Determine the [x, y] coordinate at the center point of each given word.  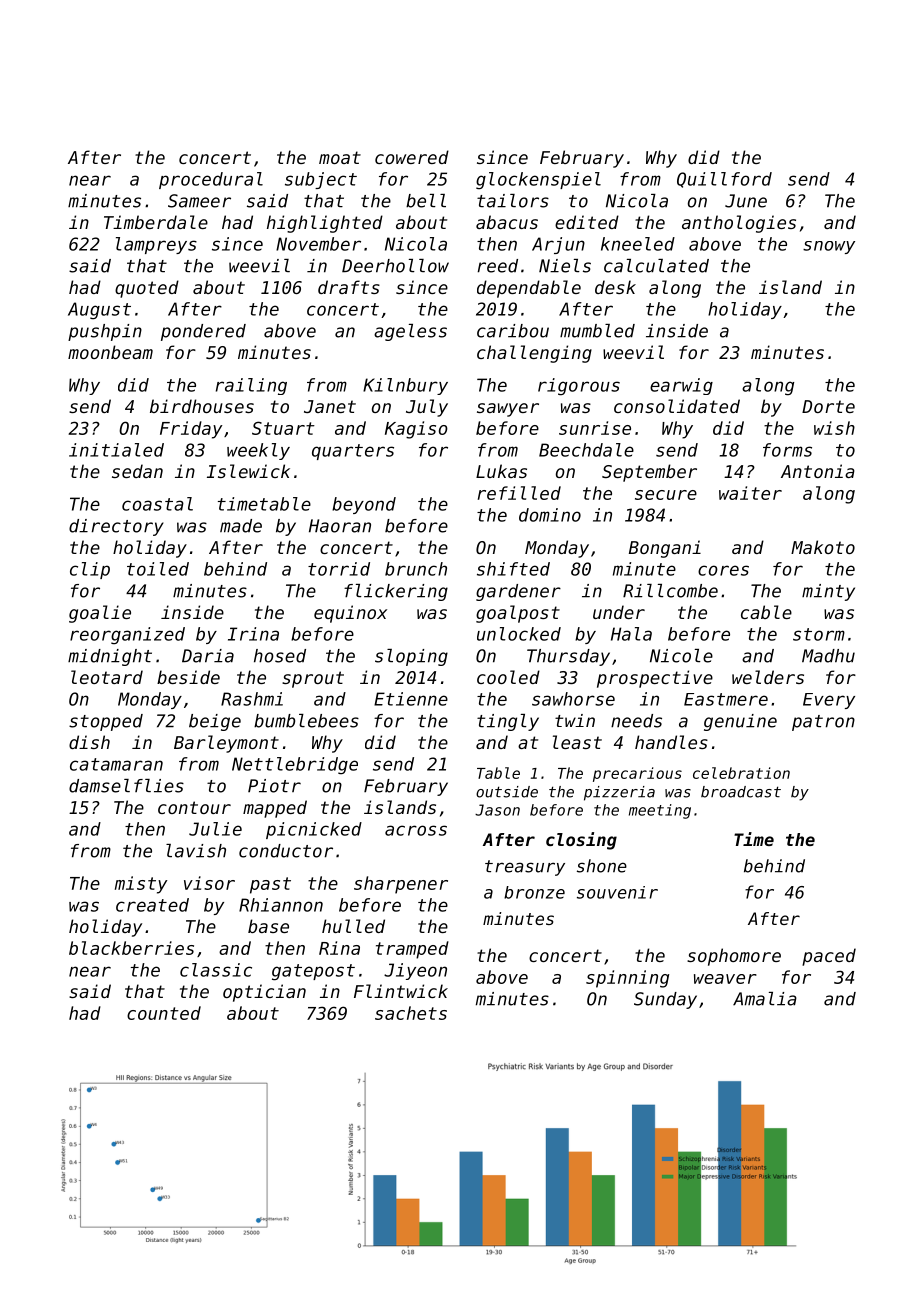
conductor [286, 851]
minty [828, 592]
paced [829, 957]
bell [426, 201]
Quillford [724, 180]
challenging [534, 354]
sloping [411, 657]
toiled [158, 569]
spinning [627, 979]
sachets [411, 1013]
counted [164, 1013]
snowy [829, 247]
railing [251, 386]
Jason [497, 810]
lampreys [156, 245]
